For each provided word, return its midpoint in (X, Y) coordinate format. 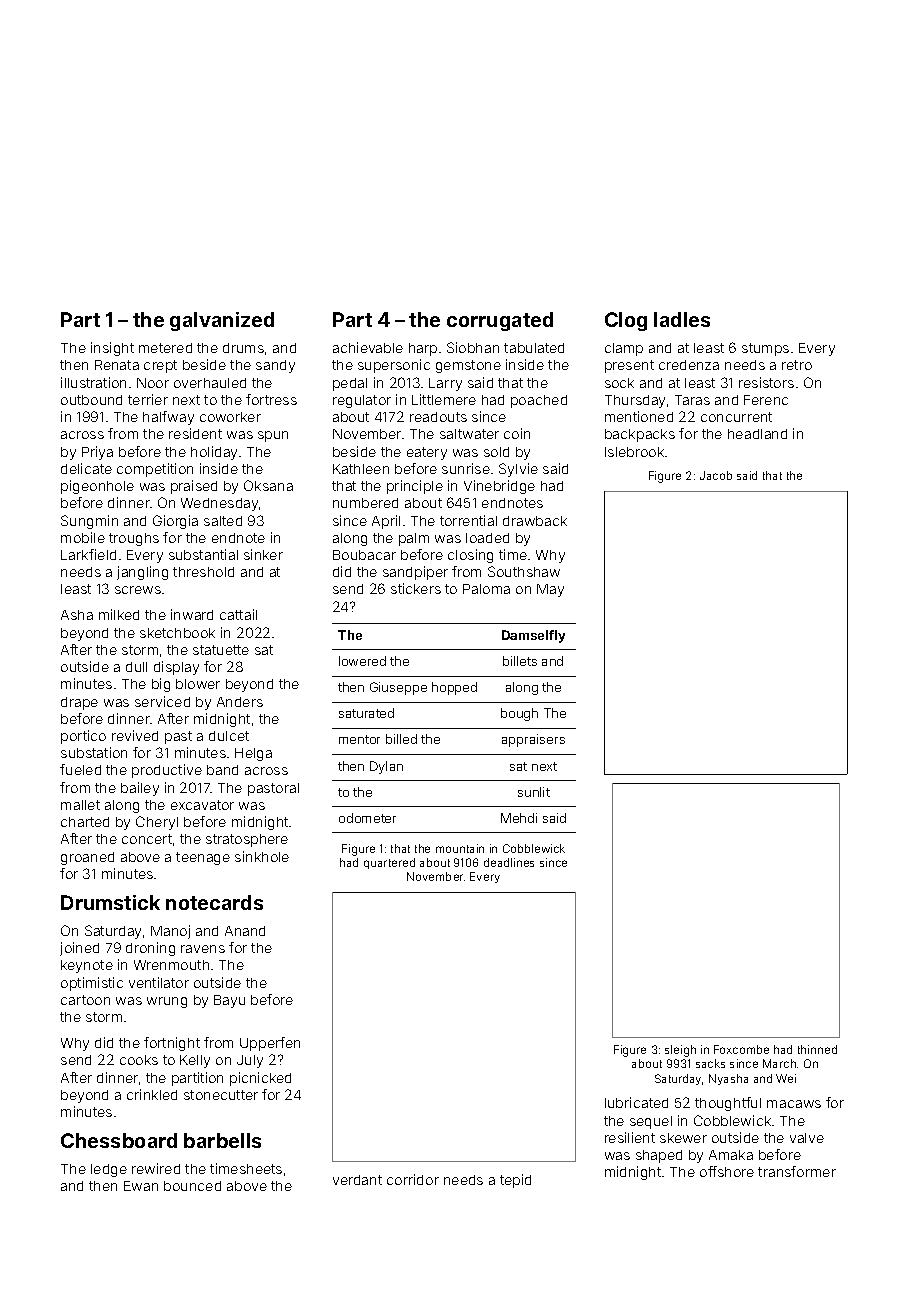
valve (807, 1138)
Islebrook (634, 452)
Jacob (716, 475)
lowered (362, 661)
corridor (413, 1179)
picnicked (260, 1079)
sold (496, 452)
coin (517, 433)
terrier (148, 399)
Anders (240, 702)
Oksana (268, 485)
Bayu (229, 1001)
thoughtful (728, 1104)
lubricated (636, 1102)
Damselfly (533, 636)
